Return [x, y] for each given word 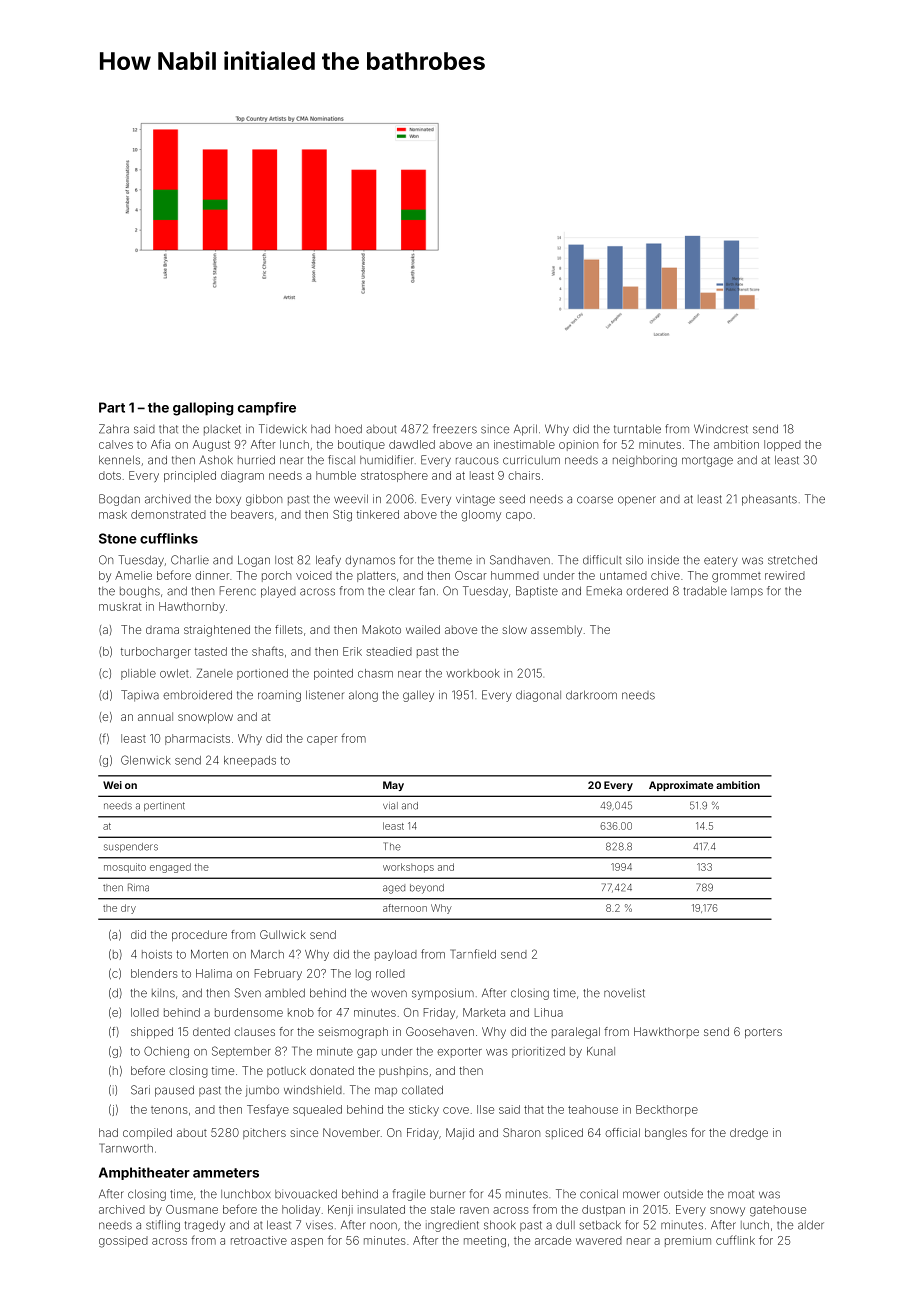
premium [688, 1241]
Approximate [681, 786]
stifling [163, 1226]
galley [418, 696]
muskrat [120, 606]
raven [474, 1210]
